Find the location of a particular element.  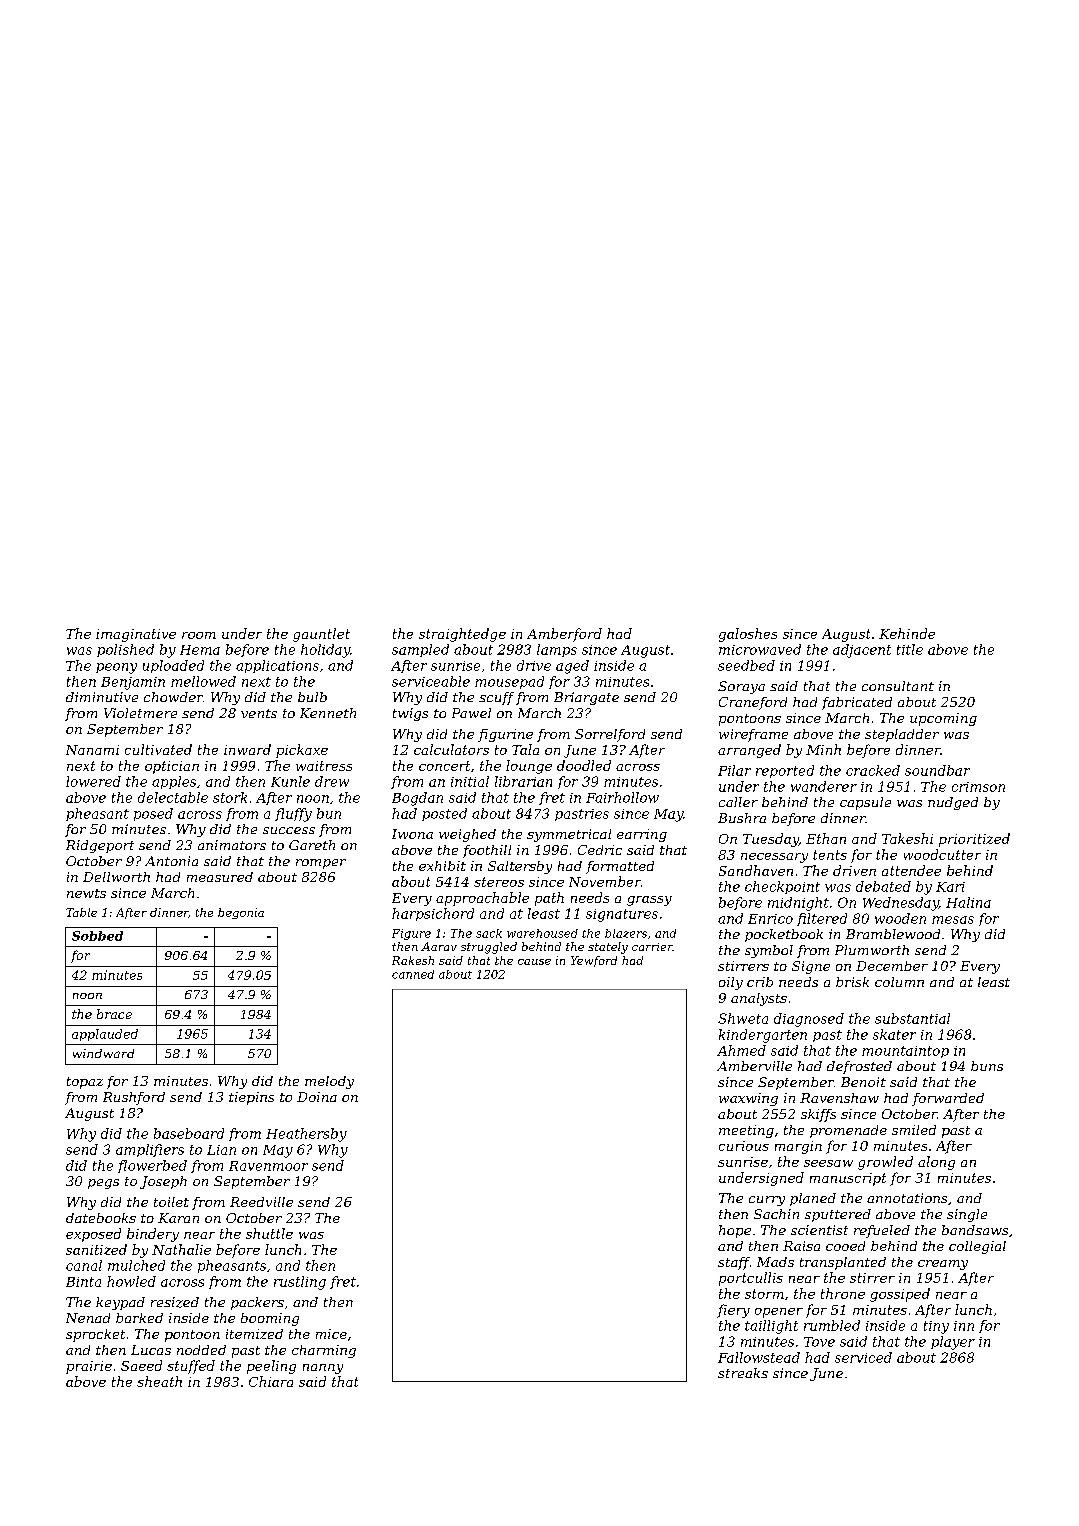

Ravenmoor is located at coordinates (268, 1166).
